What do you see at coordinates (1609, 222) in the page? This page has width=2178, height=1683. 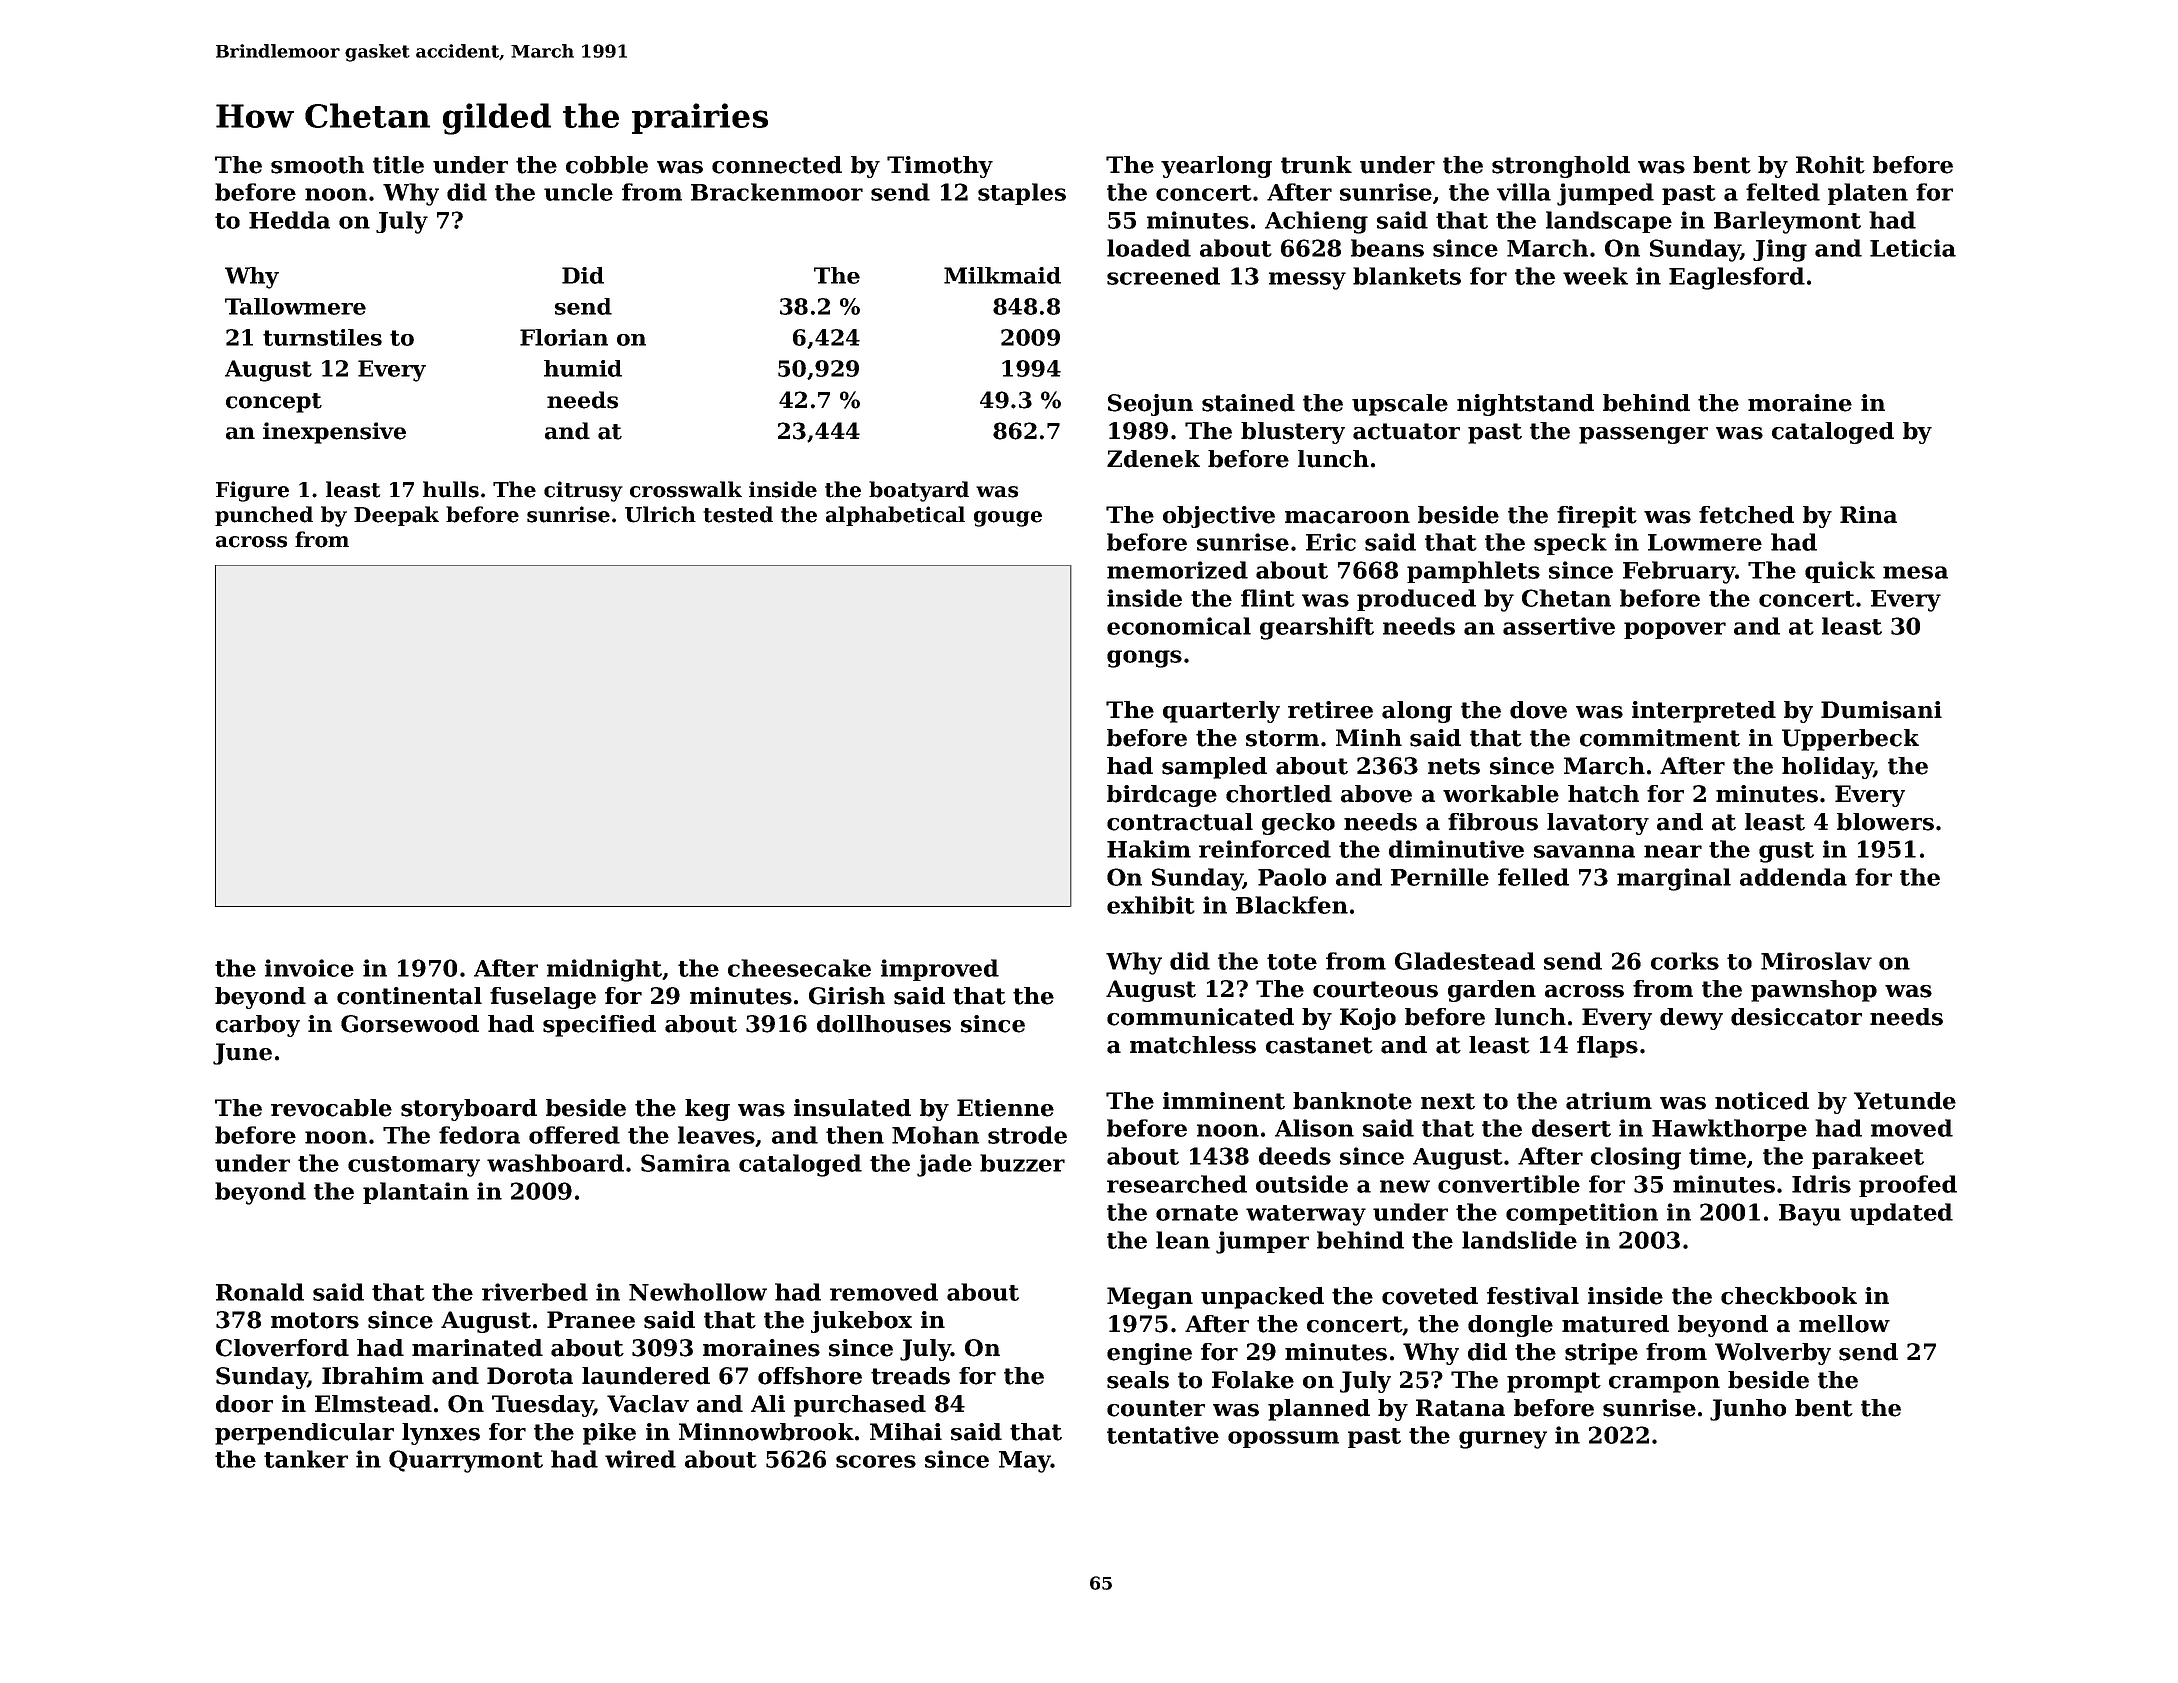 I see `landscape` at bounding box center [1609, 222].
